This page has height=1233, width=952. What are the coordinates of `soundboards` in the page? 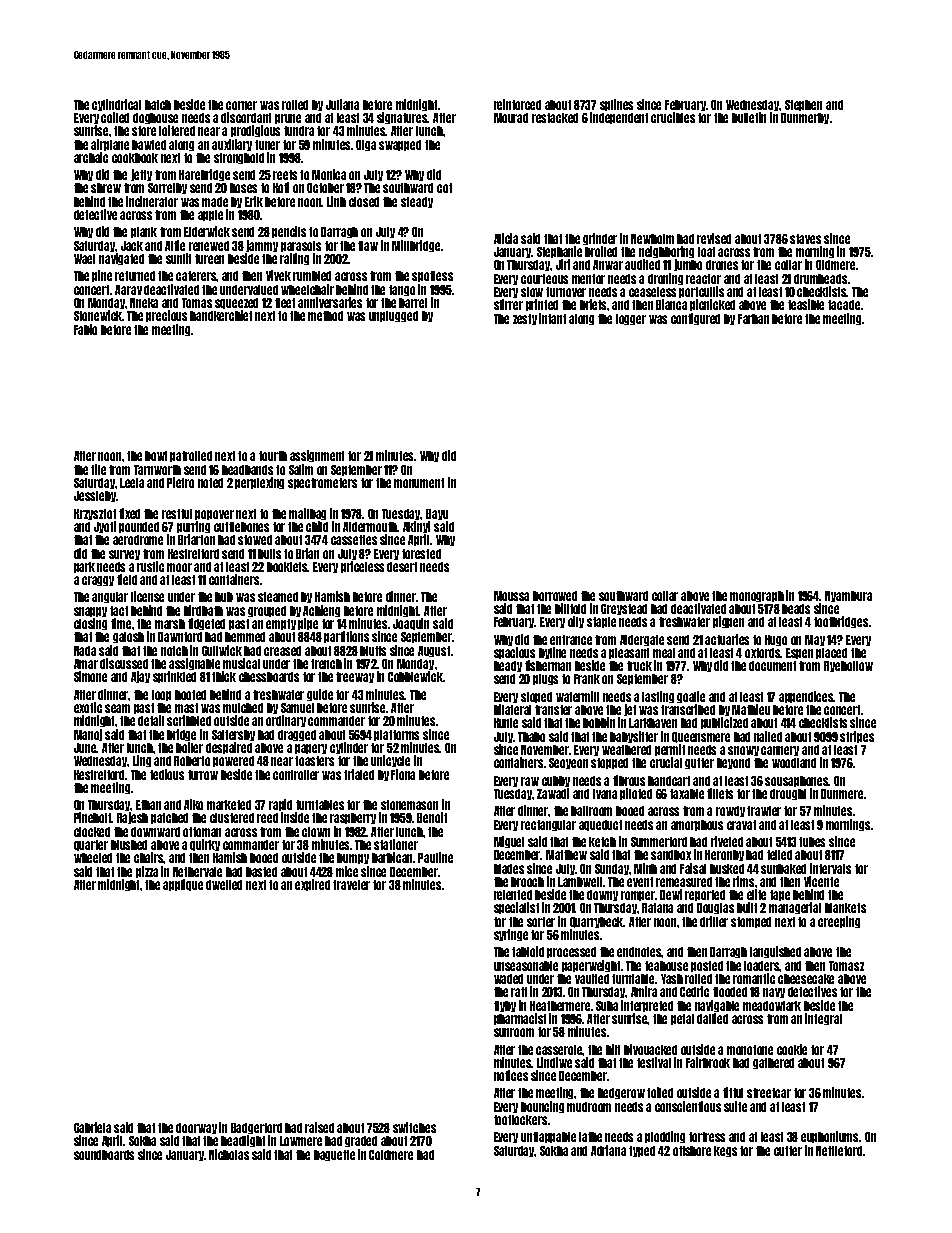 It's located at (104, 1155).
